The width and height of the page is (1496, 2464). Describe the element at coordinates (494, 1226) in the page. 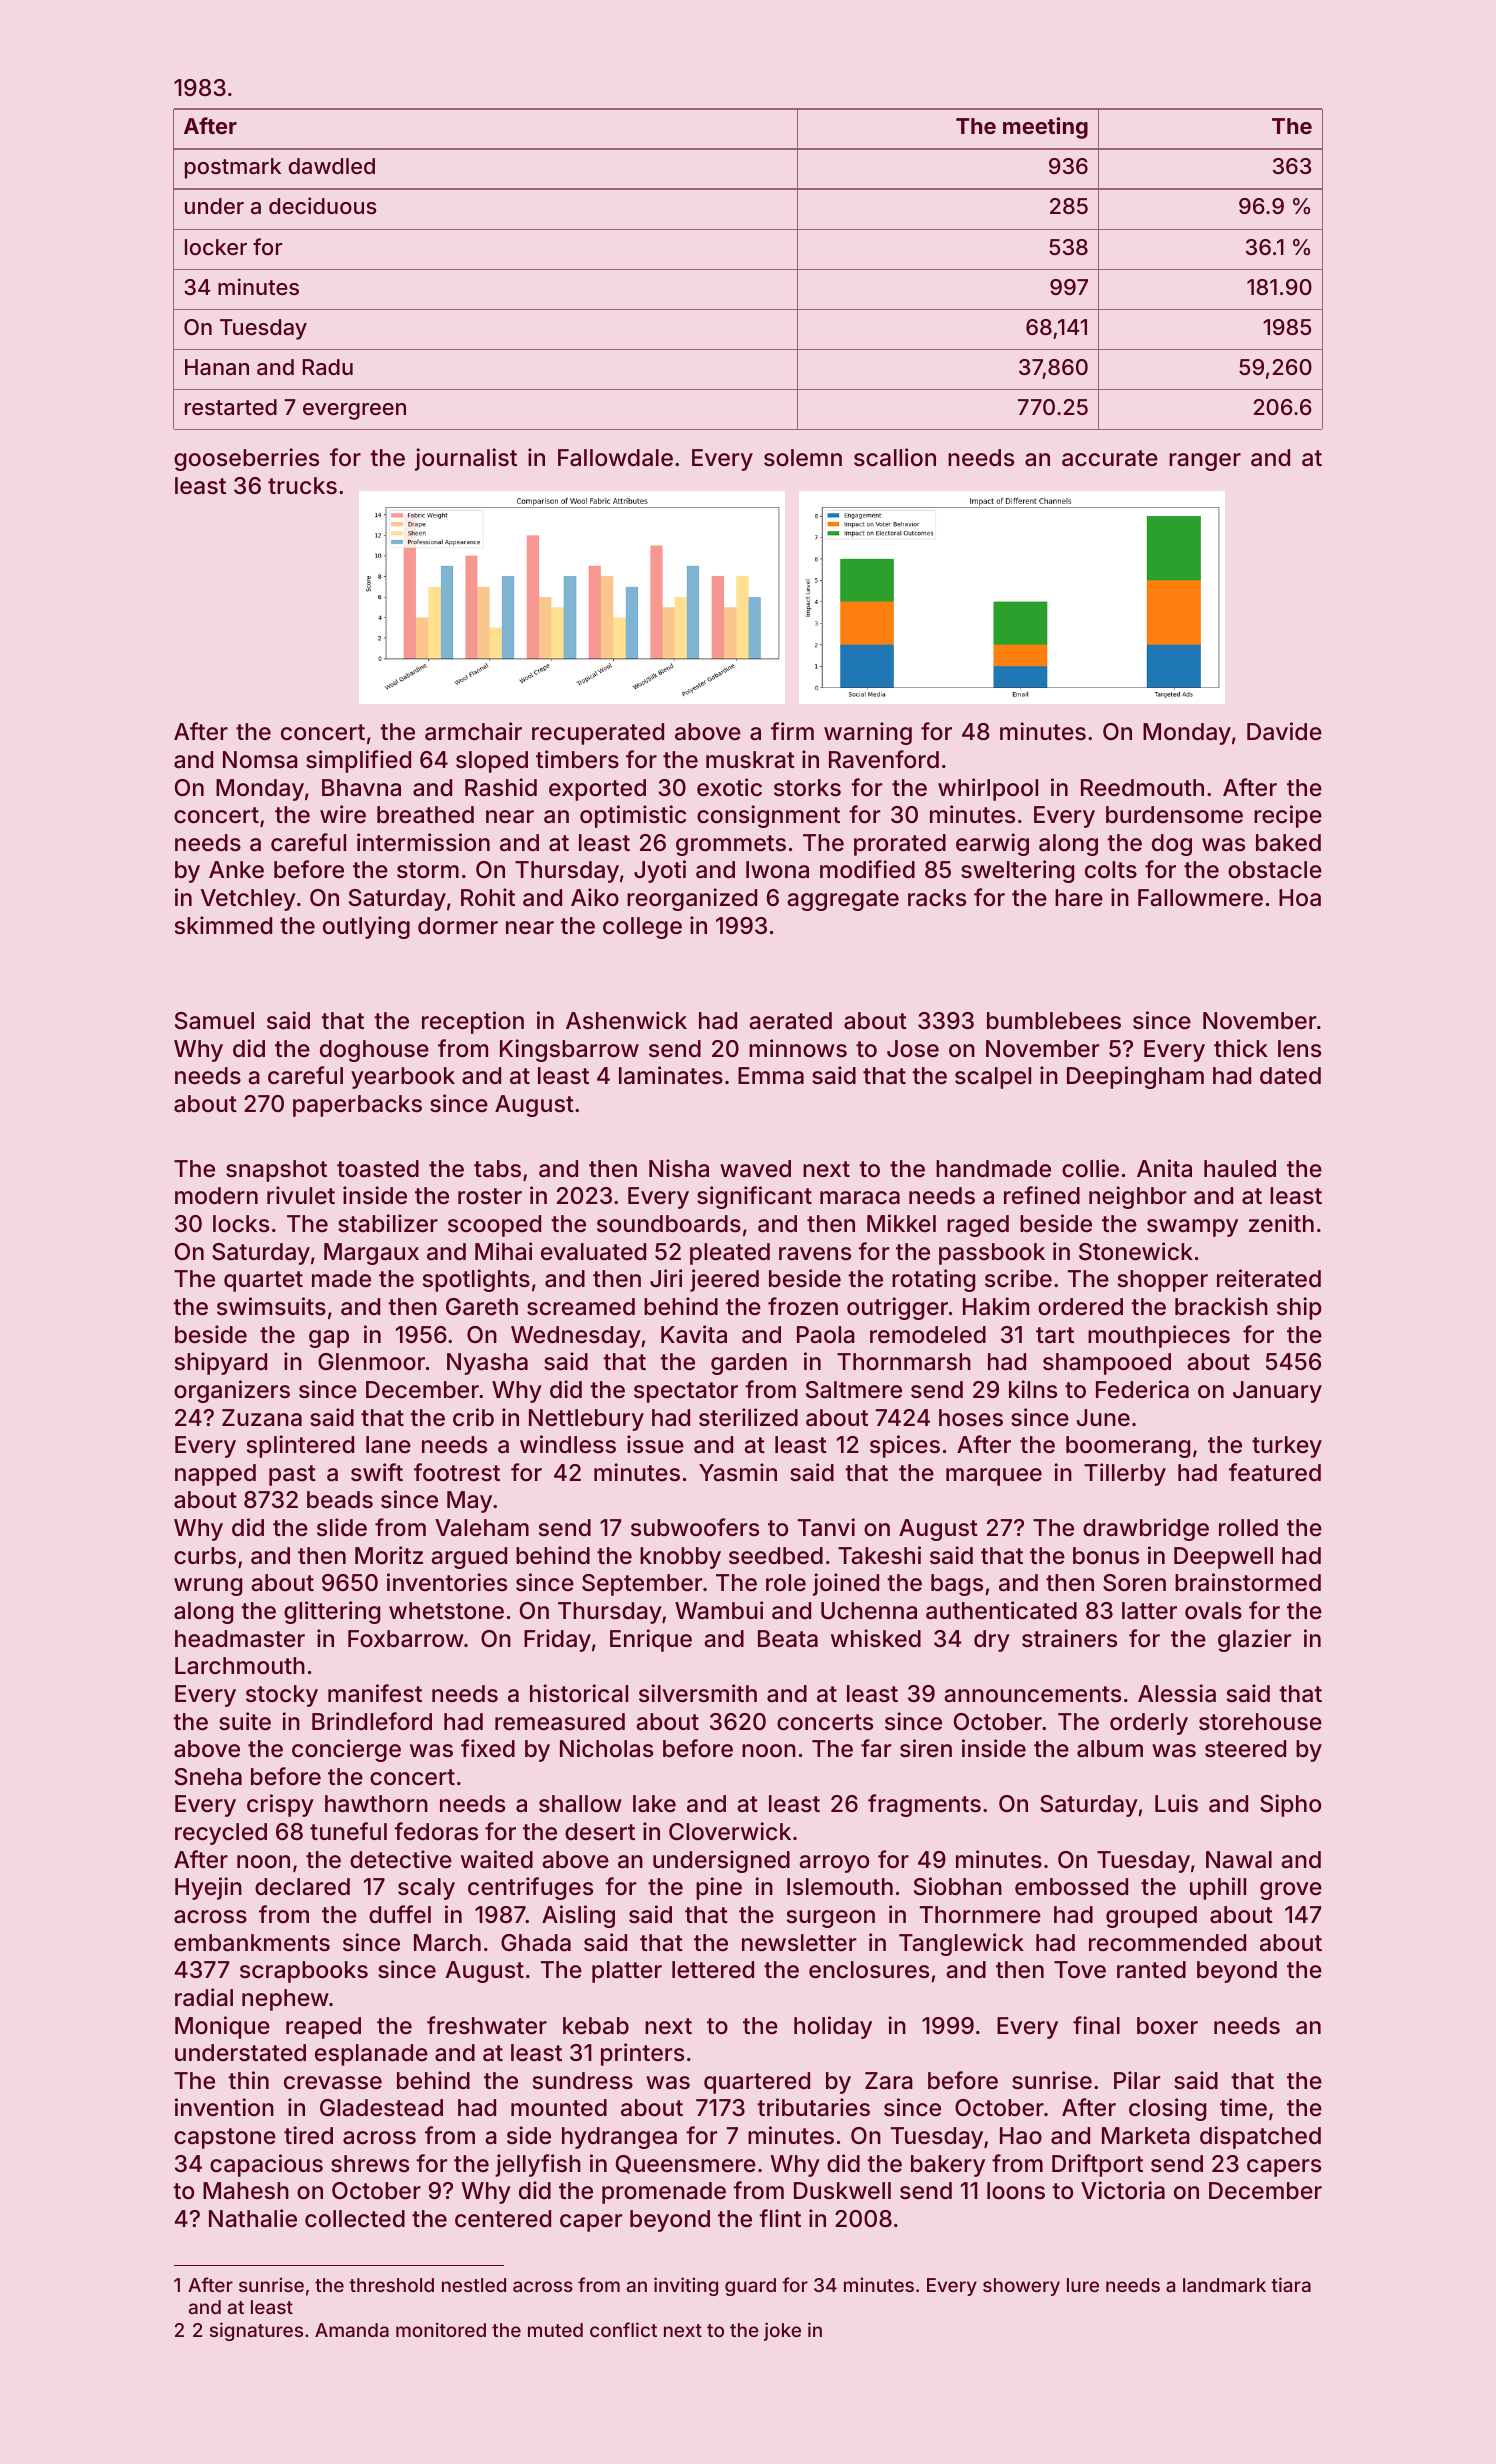

I see `scooped` at that location.
